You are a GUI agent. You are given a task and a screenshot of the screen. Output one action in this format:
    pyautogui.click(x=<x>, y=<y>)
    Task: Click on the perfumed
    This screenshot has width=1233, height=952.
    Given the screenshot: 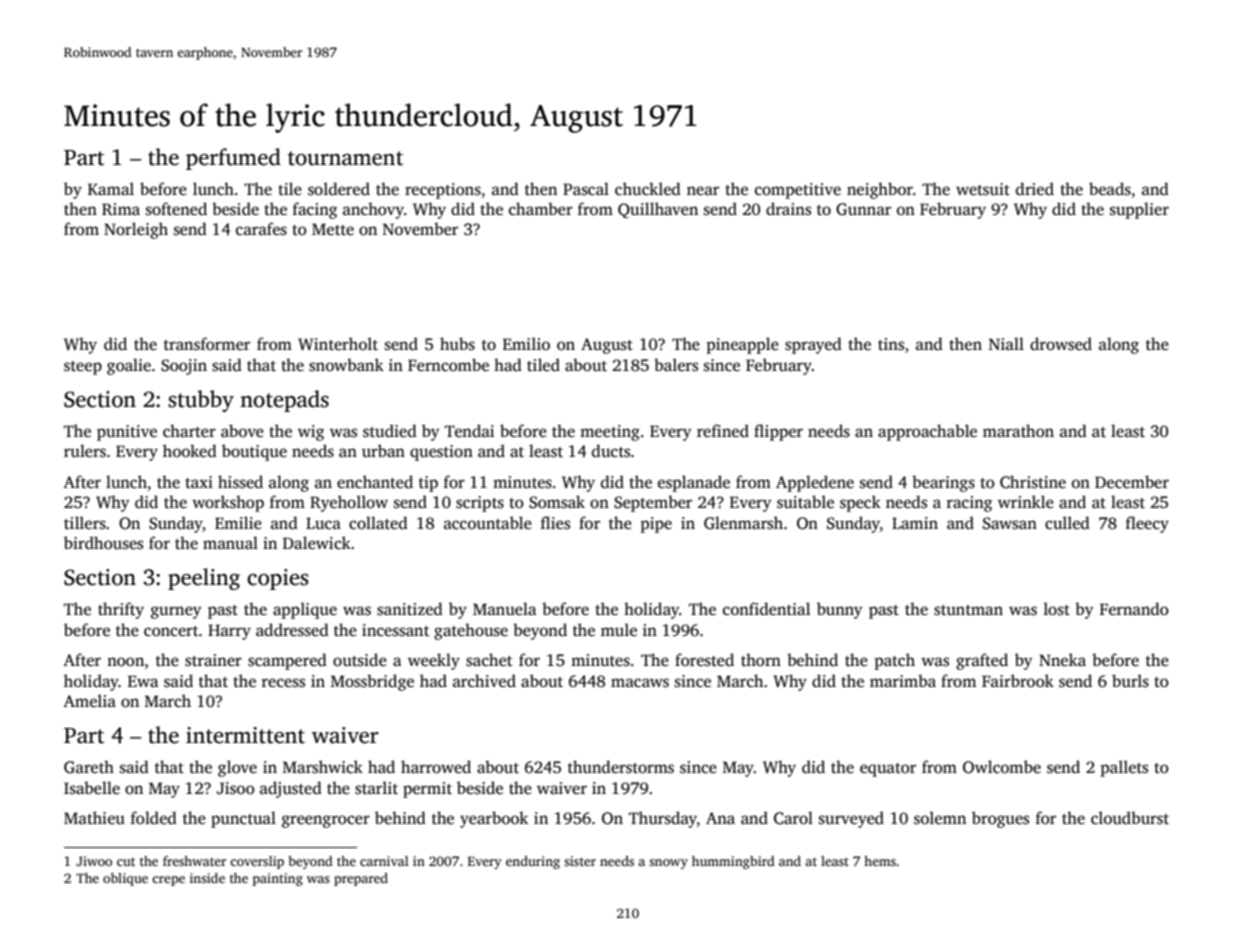 What is the action you would take?
    pyautogui.click(x=233, y=159)
